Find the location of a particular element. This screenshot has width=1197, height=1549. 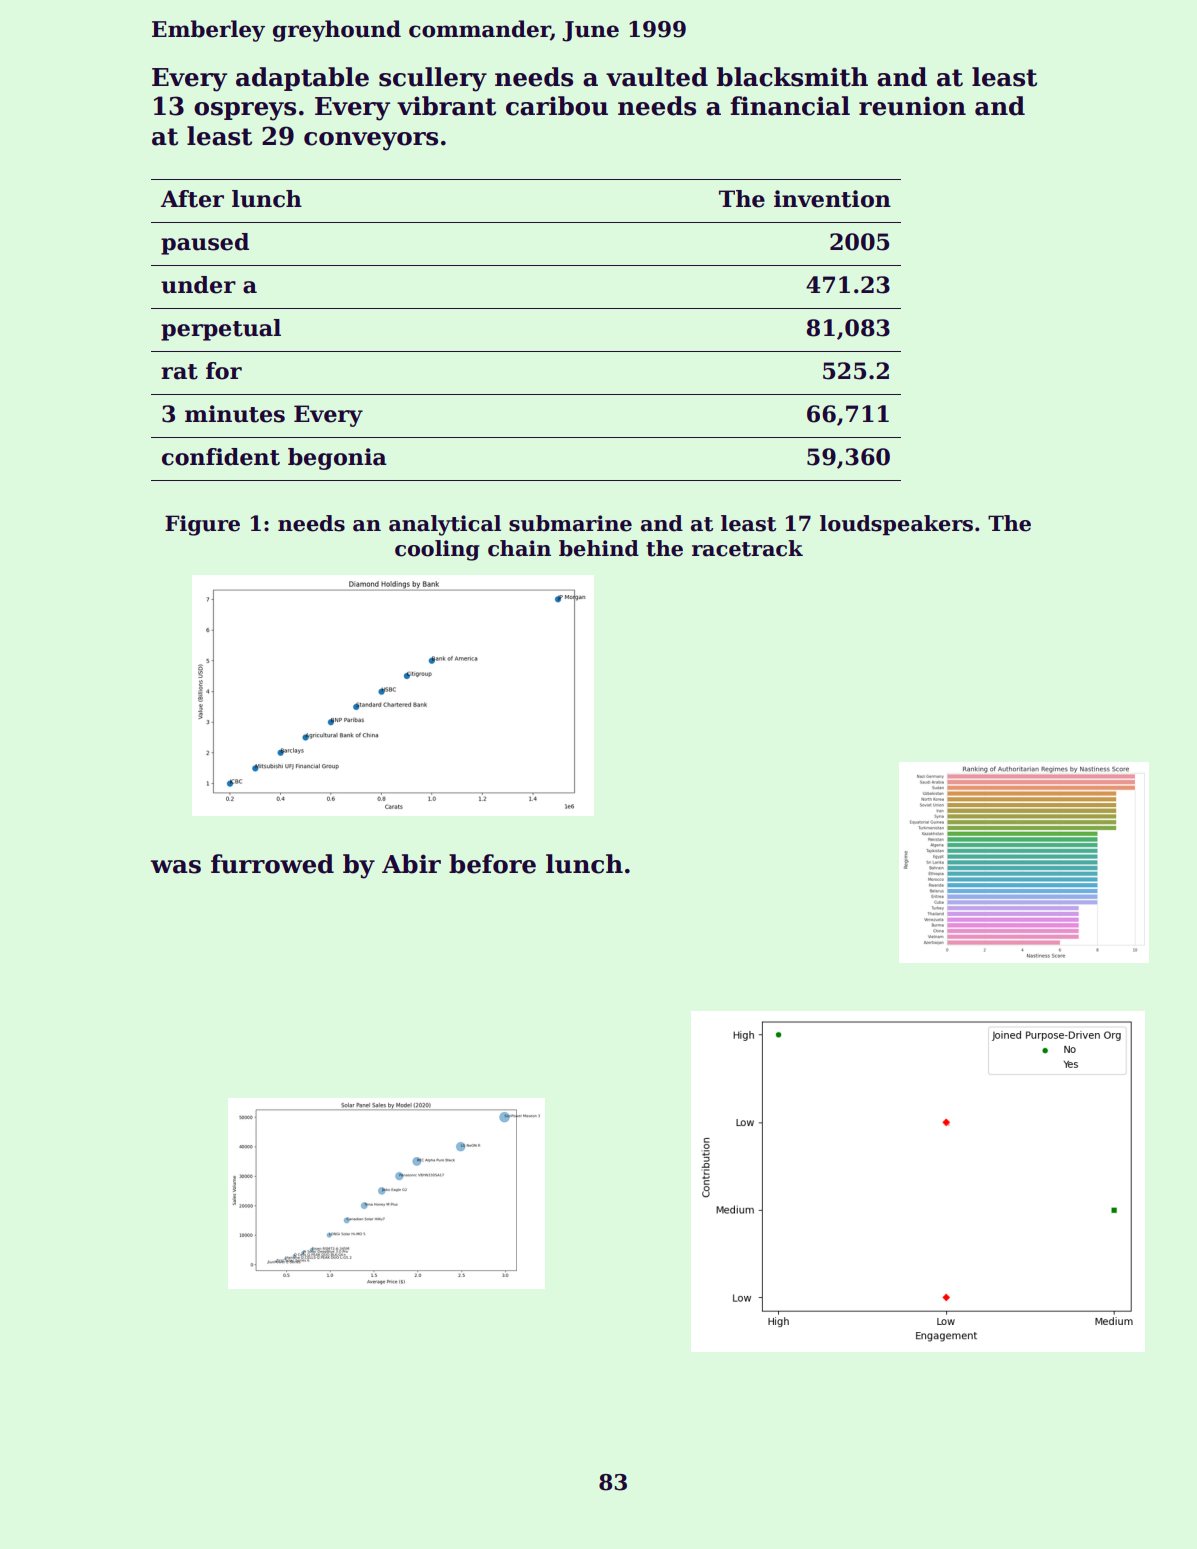

chain is located at coordinates (519, 548).
